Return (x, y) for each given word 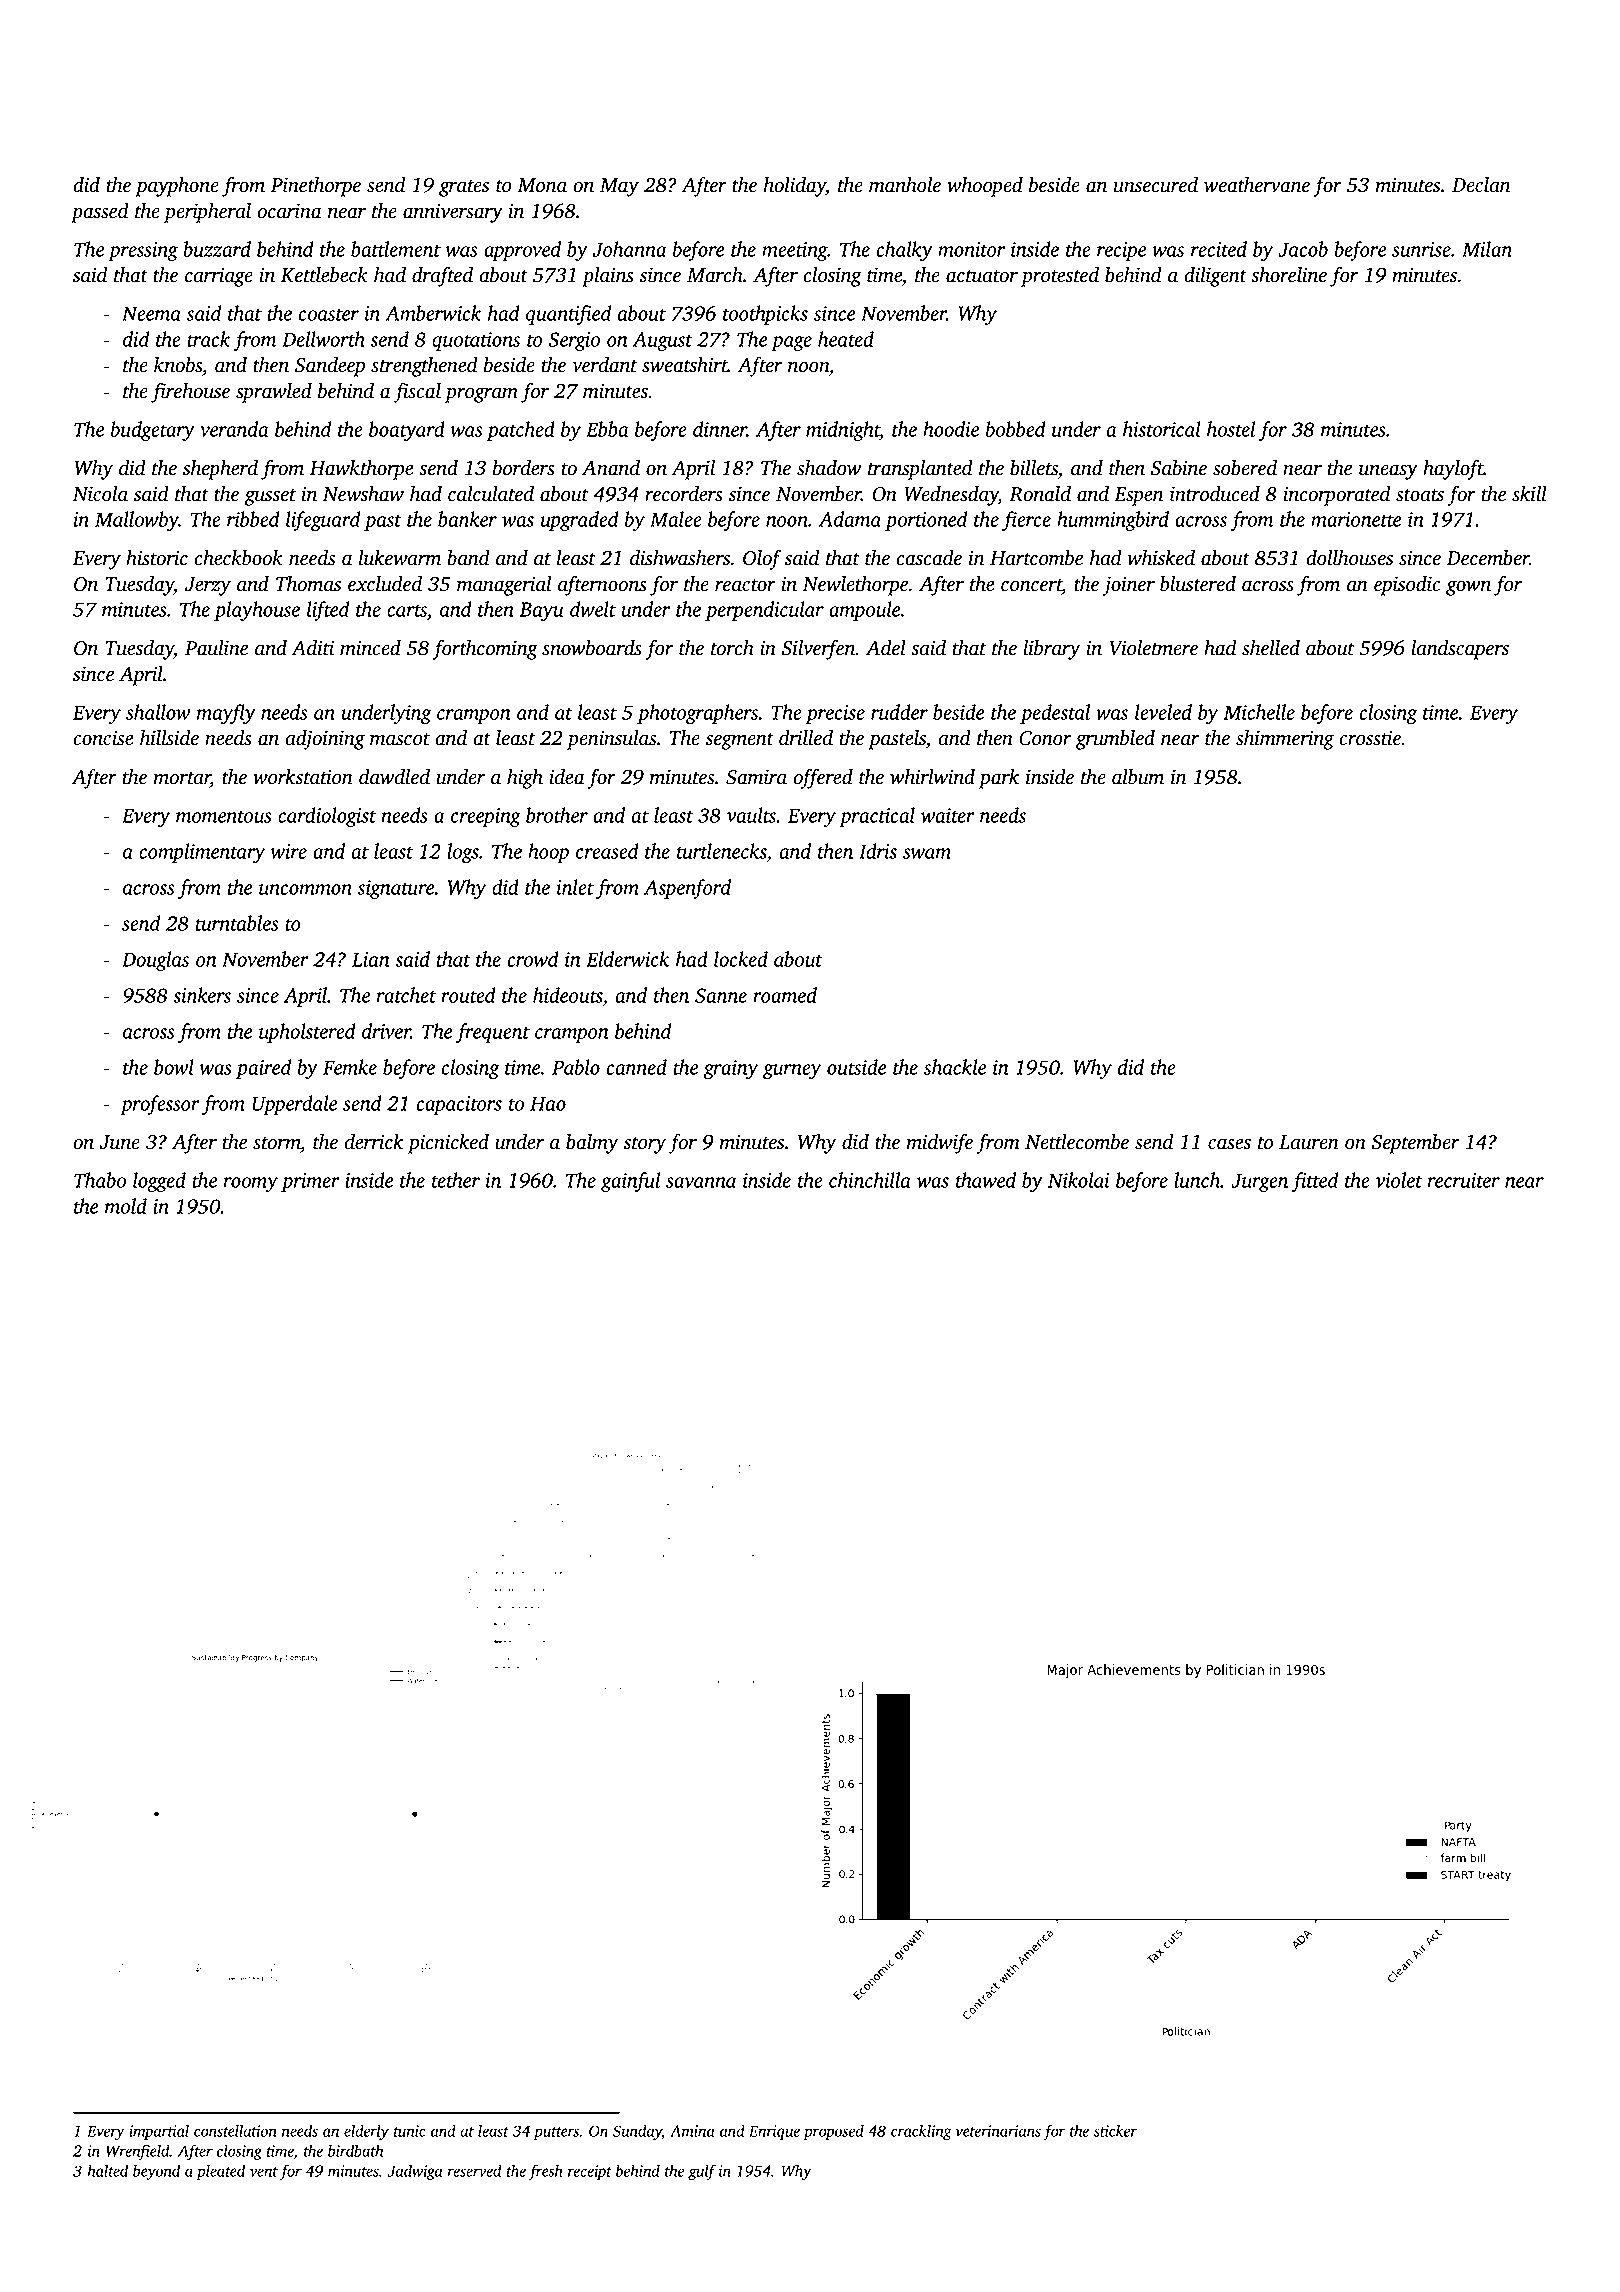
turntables (237, 923)
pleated (220, 2172)
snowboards (592, 648)
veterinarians (998, 2131)
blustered (1198, 584)
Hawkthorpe (361, 470)
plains (608, 277)
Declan (1481, 185)
